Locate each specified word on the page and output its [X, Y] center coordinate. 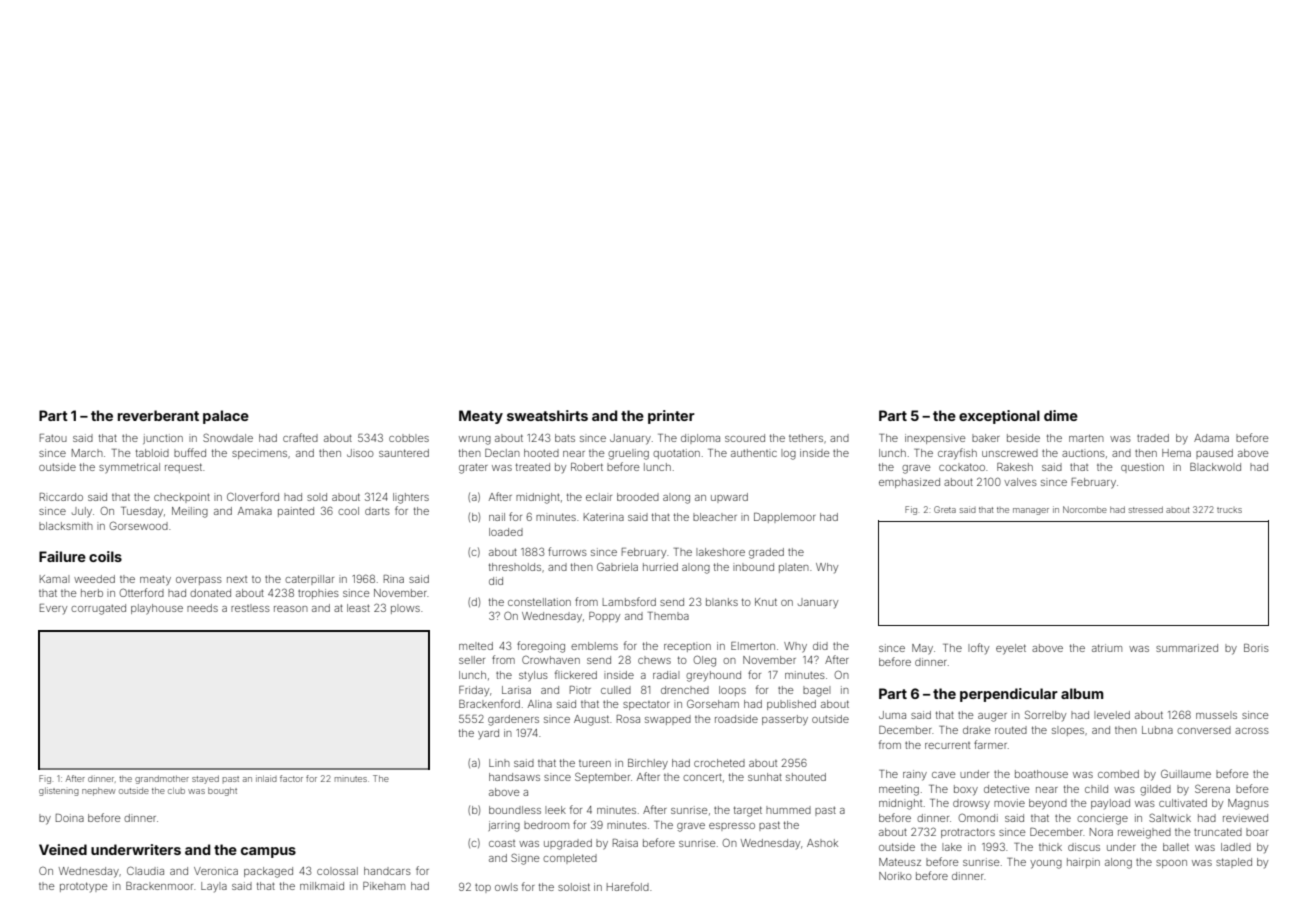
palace [226, 417]
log [788, 454]
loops [732, 691]
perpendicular [1009, 695]
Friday [474, 691]
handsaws [514, 777]
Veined [63, 849]
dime [1061, 415]
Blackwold [1215, 467]
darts [377, 511]
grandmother [162, 779]
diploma [700, 439]
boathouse [1041, 774]
